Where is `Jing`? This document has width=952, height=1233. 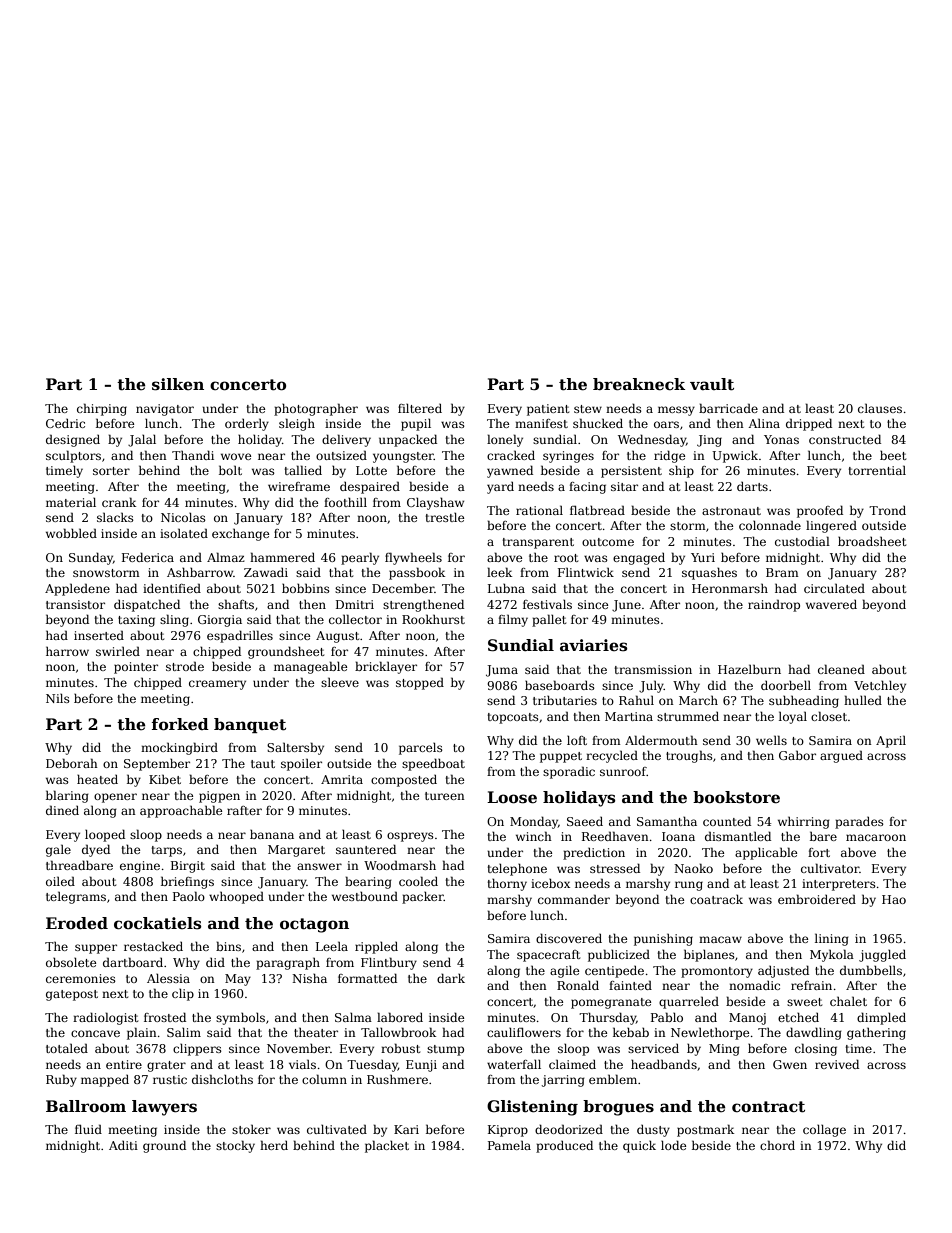
Jing is located at coordinates (709, 441).
